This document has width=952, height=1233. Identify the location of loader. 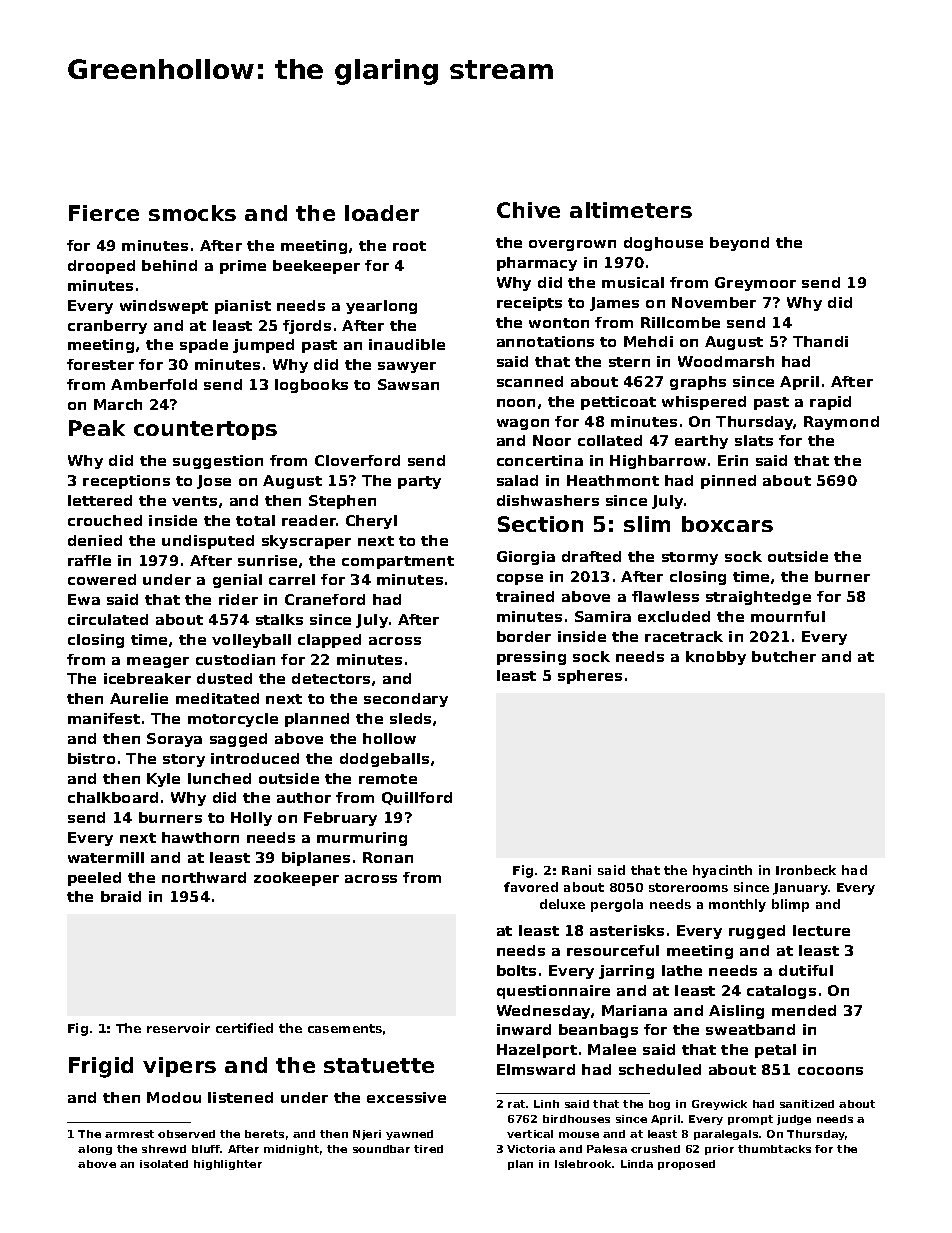
(382, 213).
